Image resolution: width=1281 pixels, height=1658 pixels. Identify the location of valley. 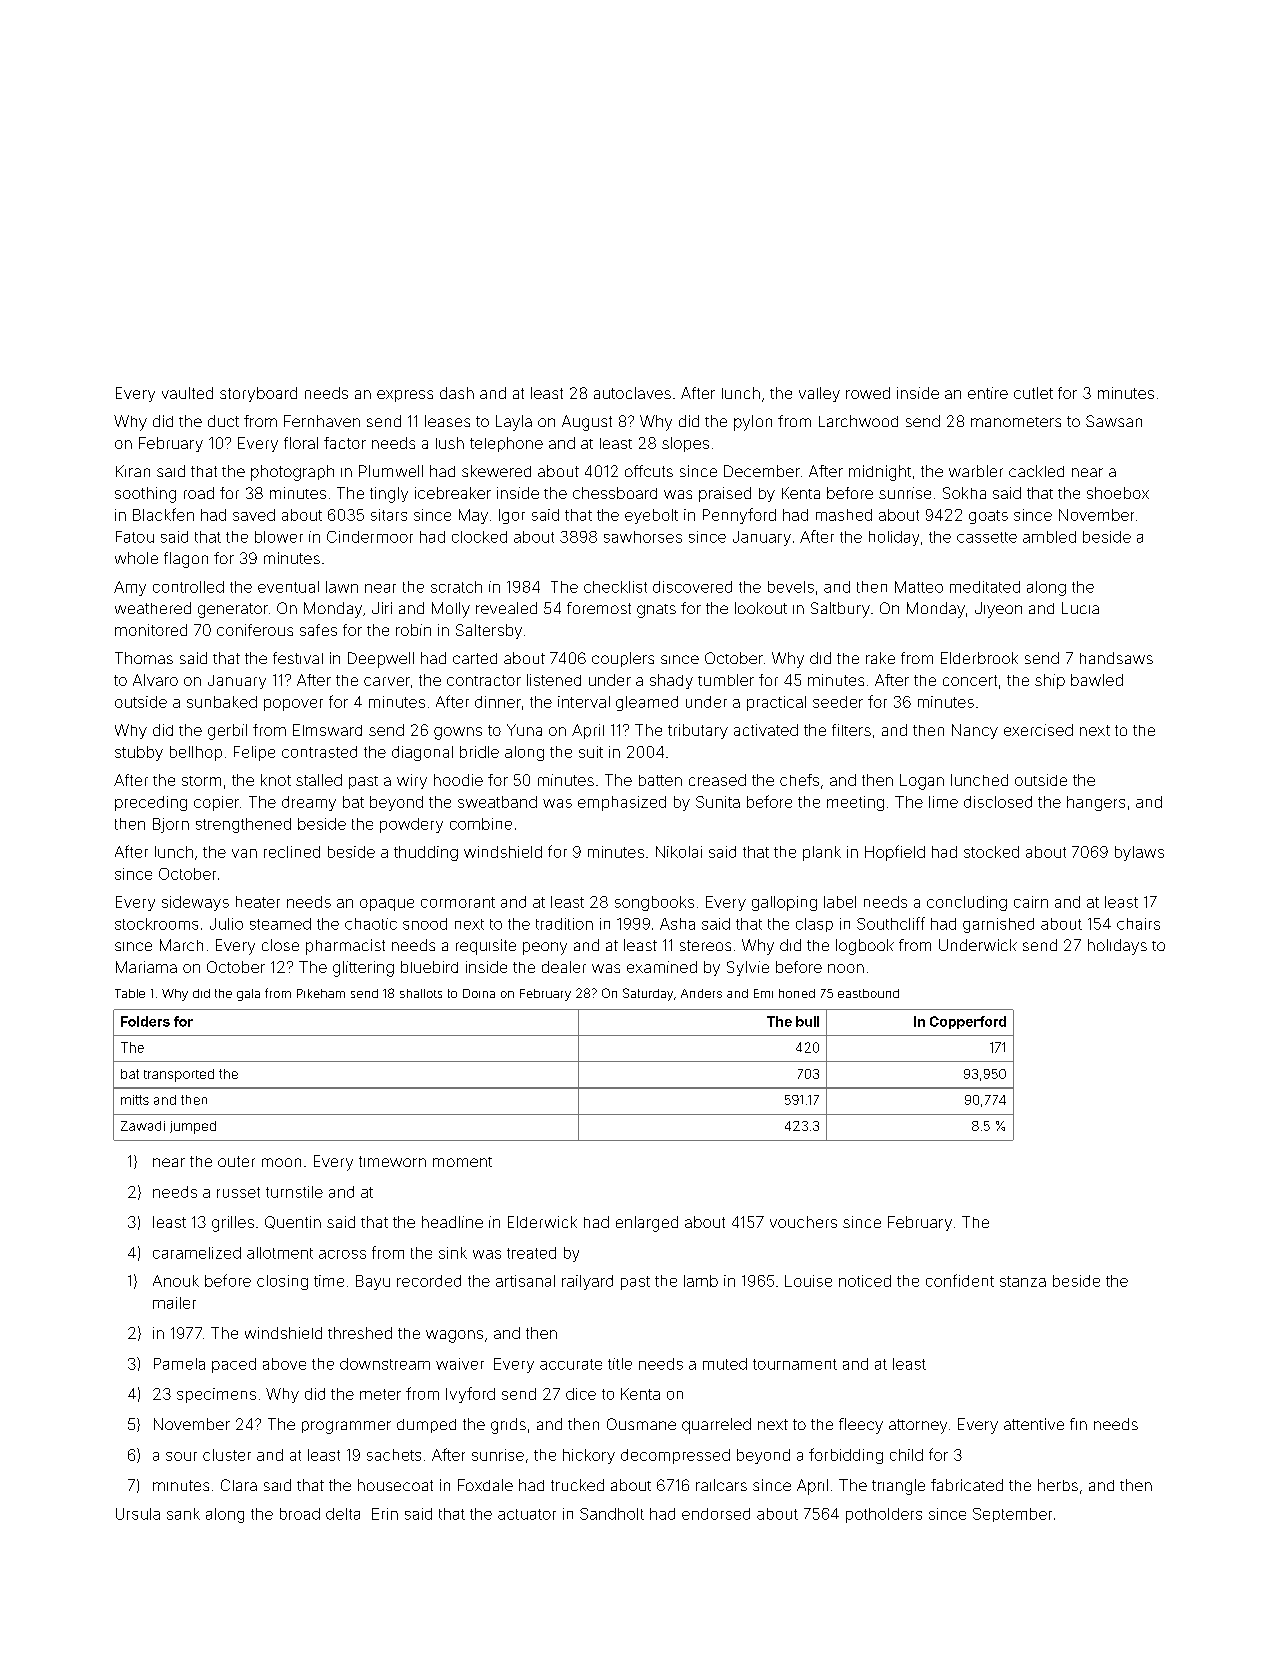
(819, 394).
